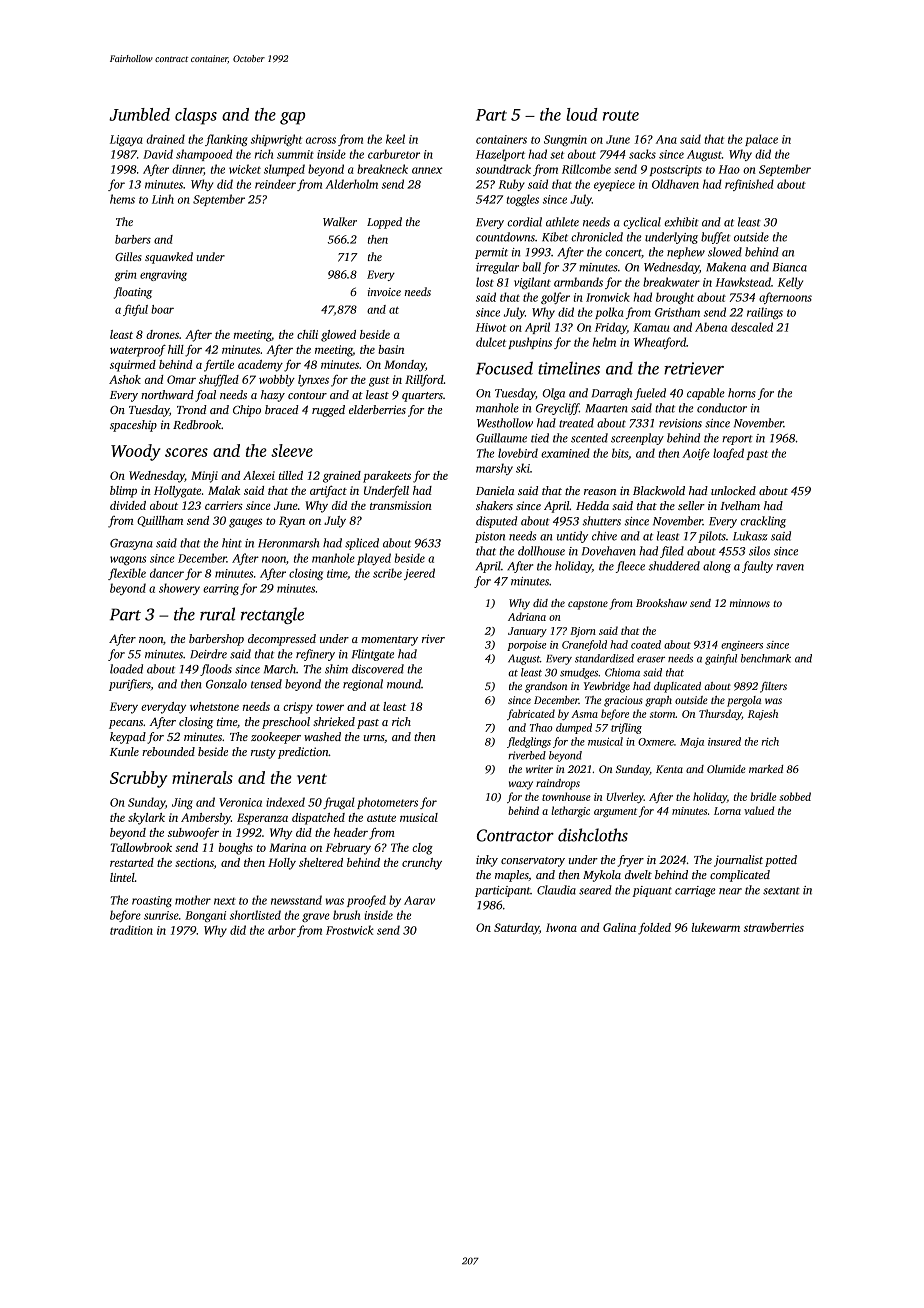 This document has height=1308, width=924. I want to click on capstone, so click(588, 605).
